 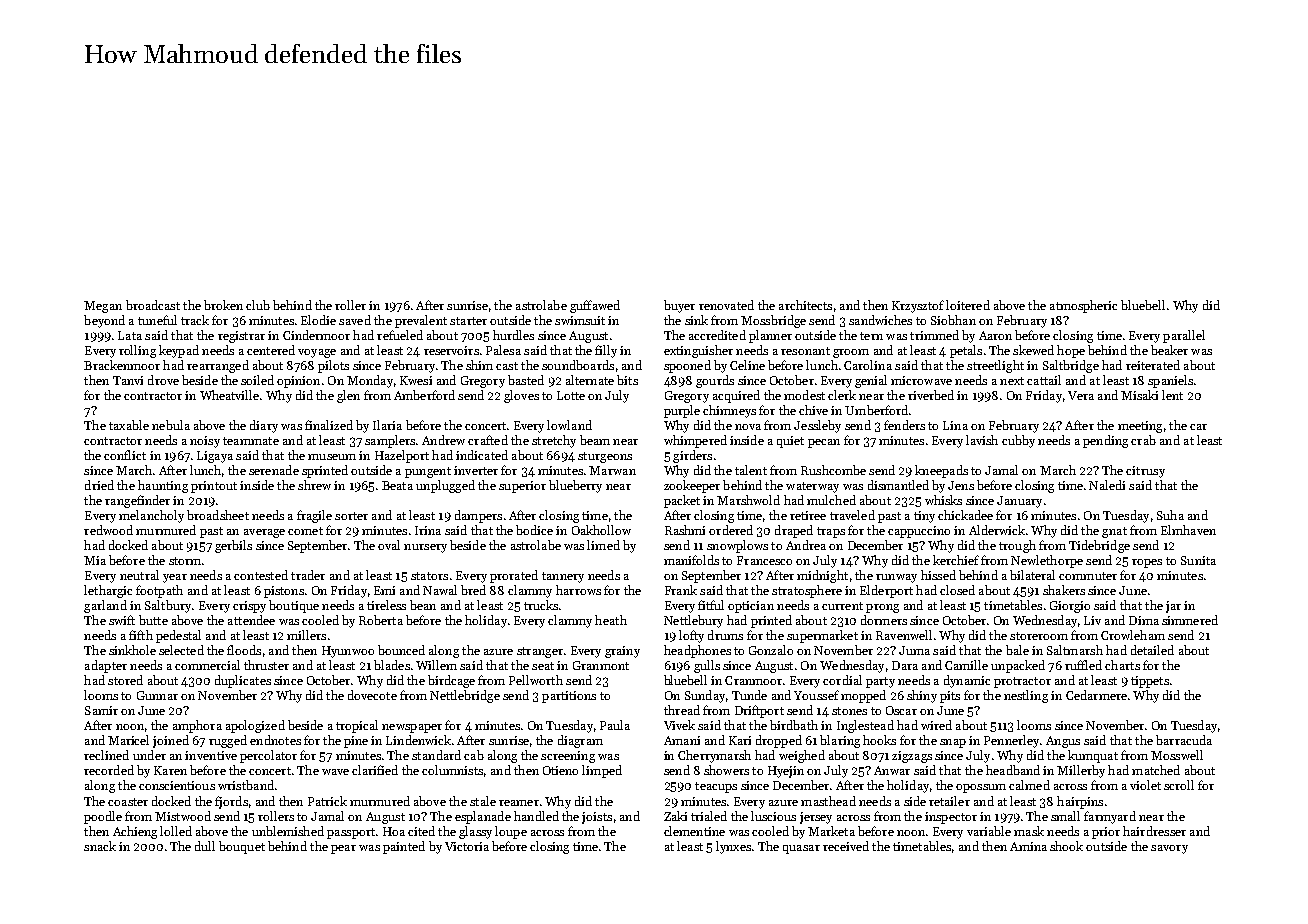 I want to click on quasar, so click(x=801, y=849).
